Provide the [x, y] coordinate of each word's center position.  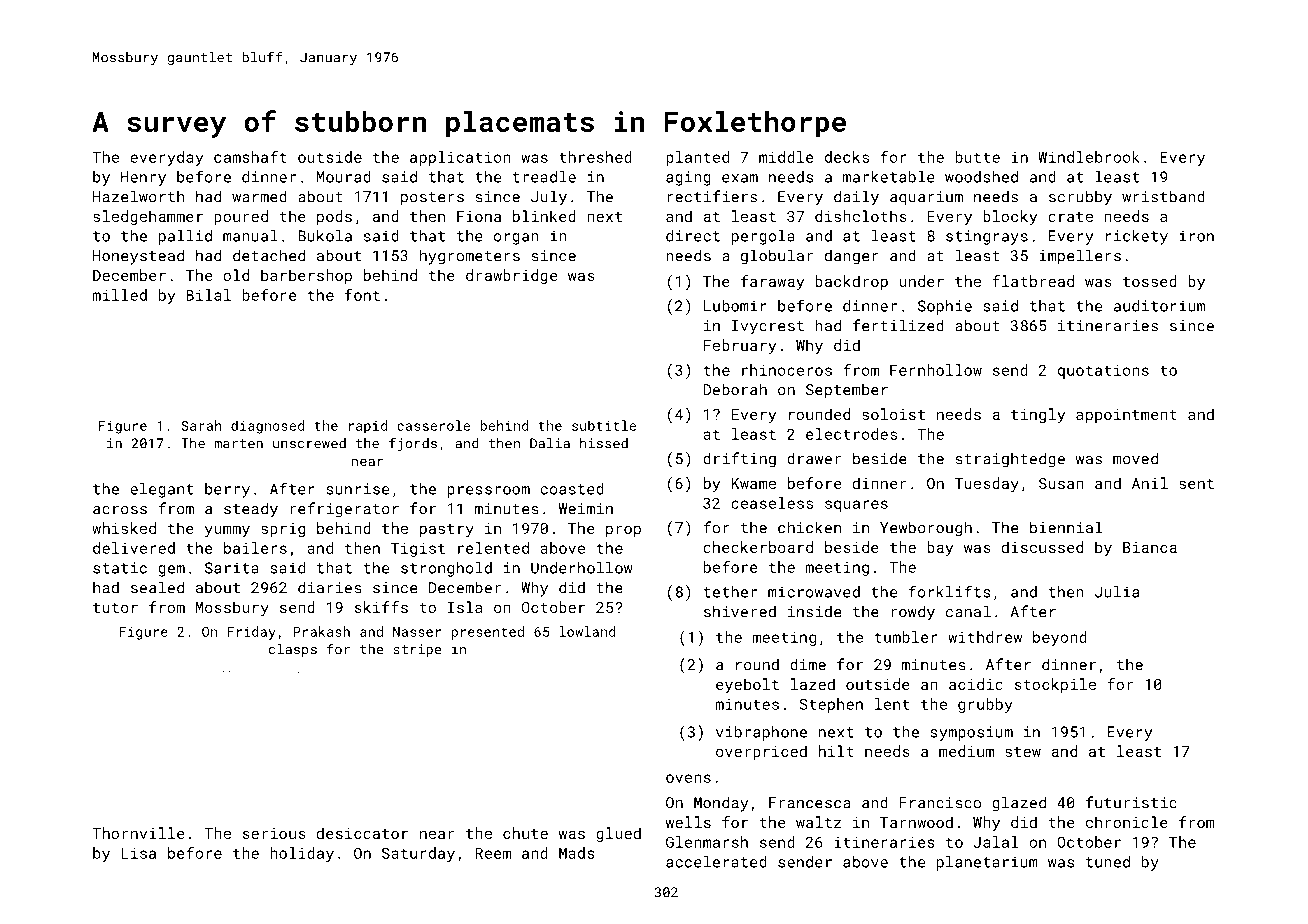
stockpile [1055, 685]
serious [274, 833]
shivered [740, 611]
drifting [739, 460]
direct [693, 236]
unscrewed [309, 443]
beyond [1060, 638]
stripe [417, 650]
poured [241, 217]
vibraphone [761, 733]
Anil [1150, 483]
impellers [1080, 257]
